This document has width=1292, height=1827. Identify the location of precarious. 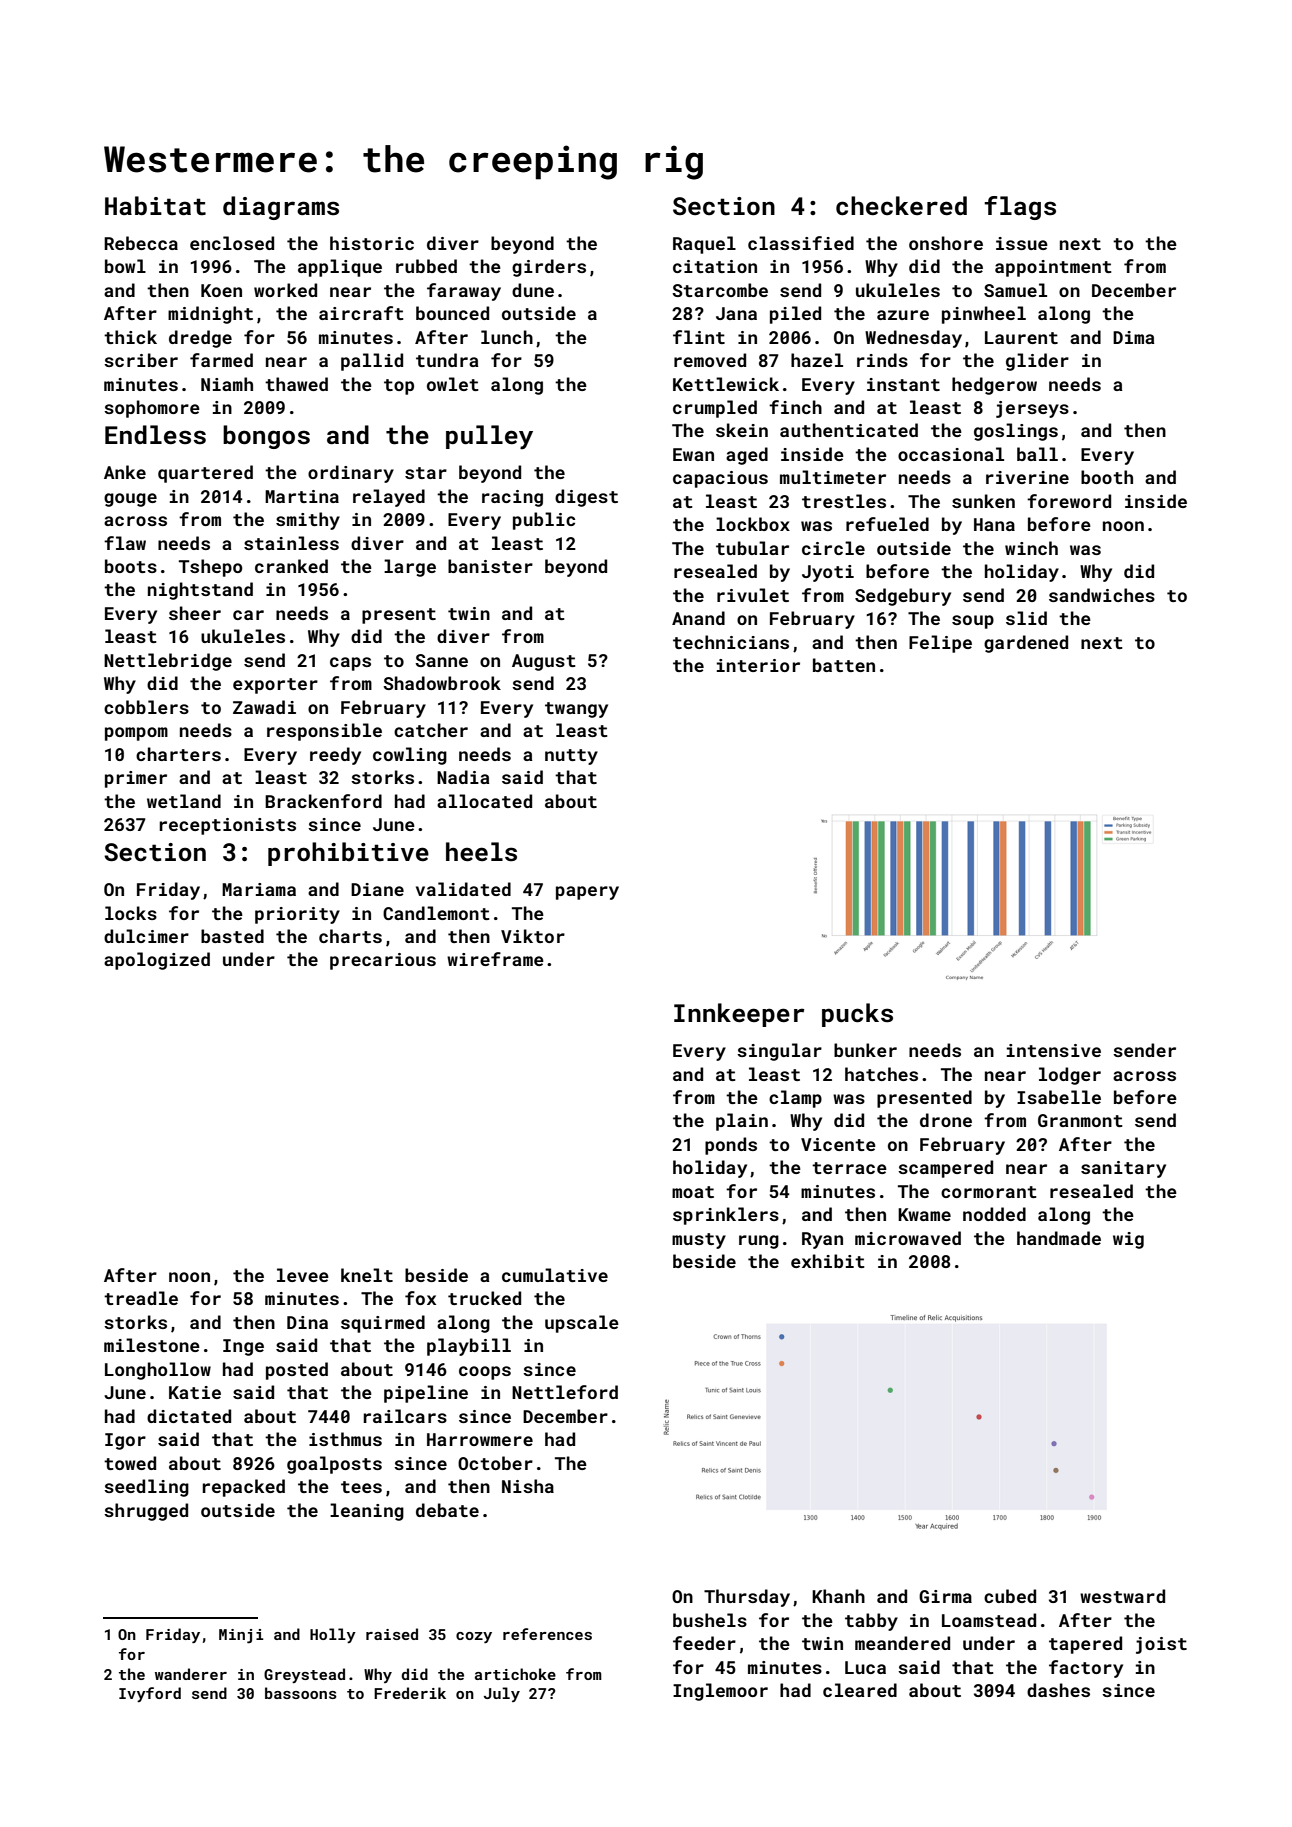
(383, 961).
